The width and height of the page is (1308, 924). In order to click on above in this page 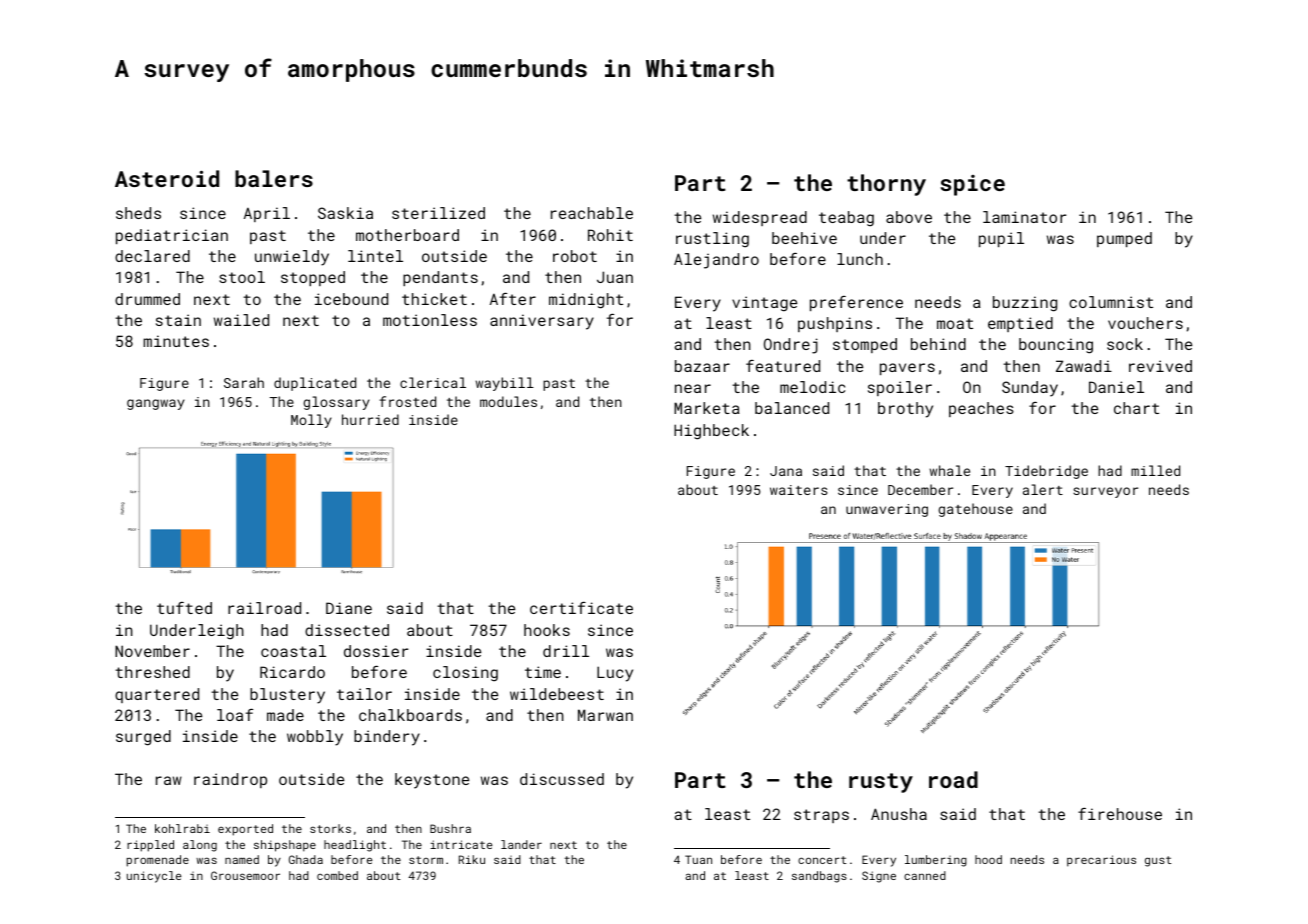, I will do `click(909, 217)`.
